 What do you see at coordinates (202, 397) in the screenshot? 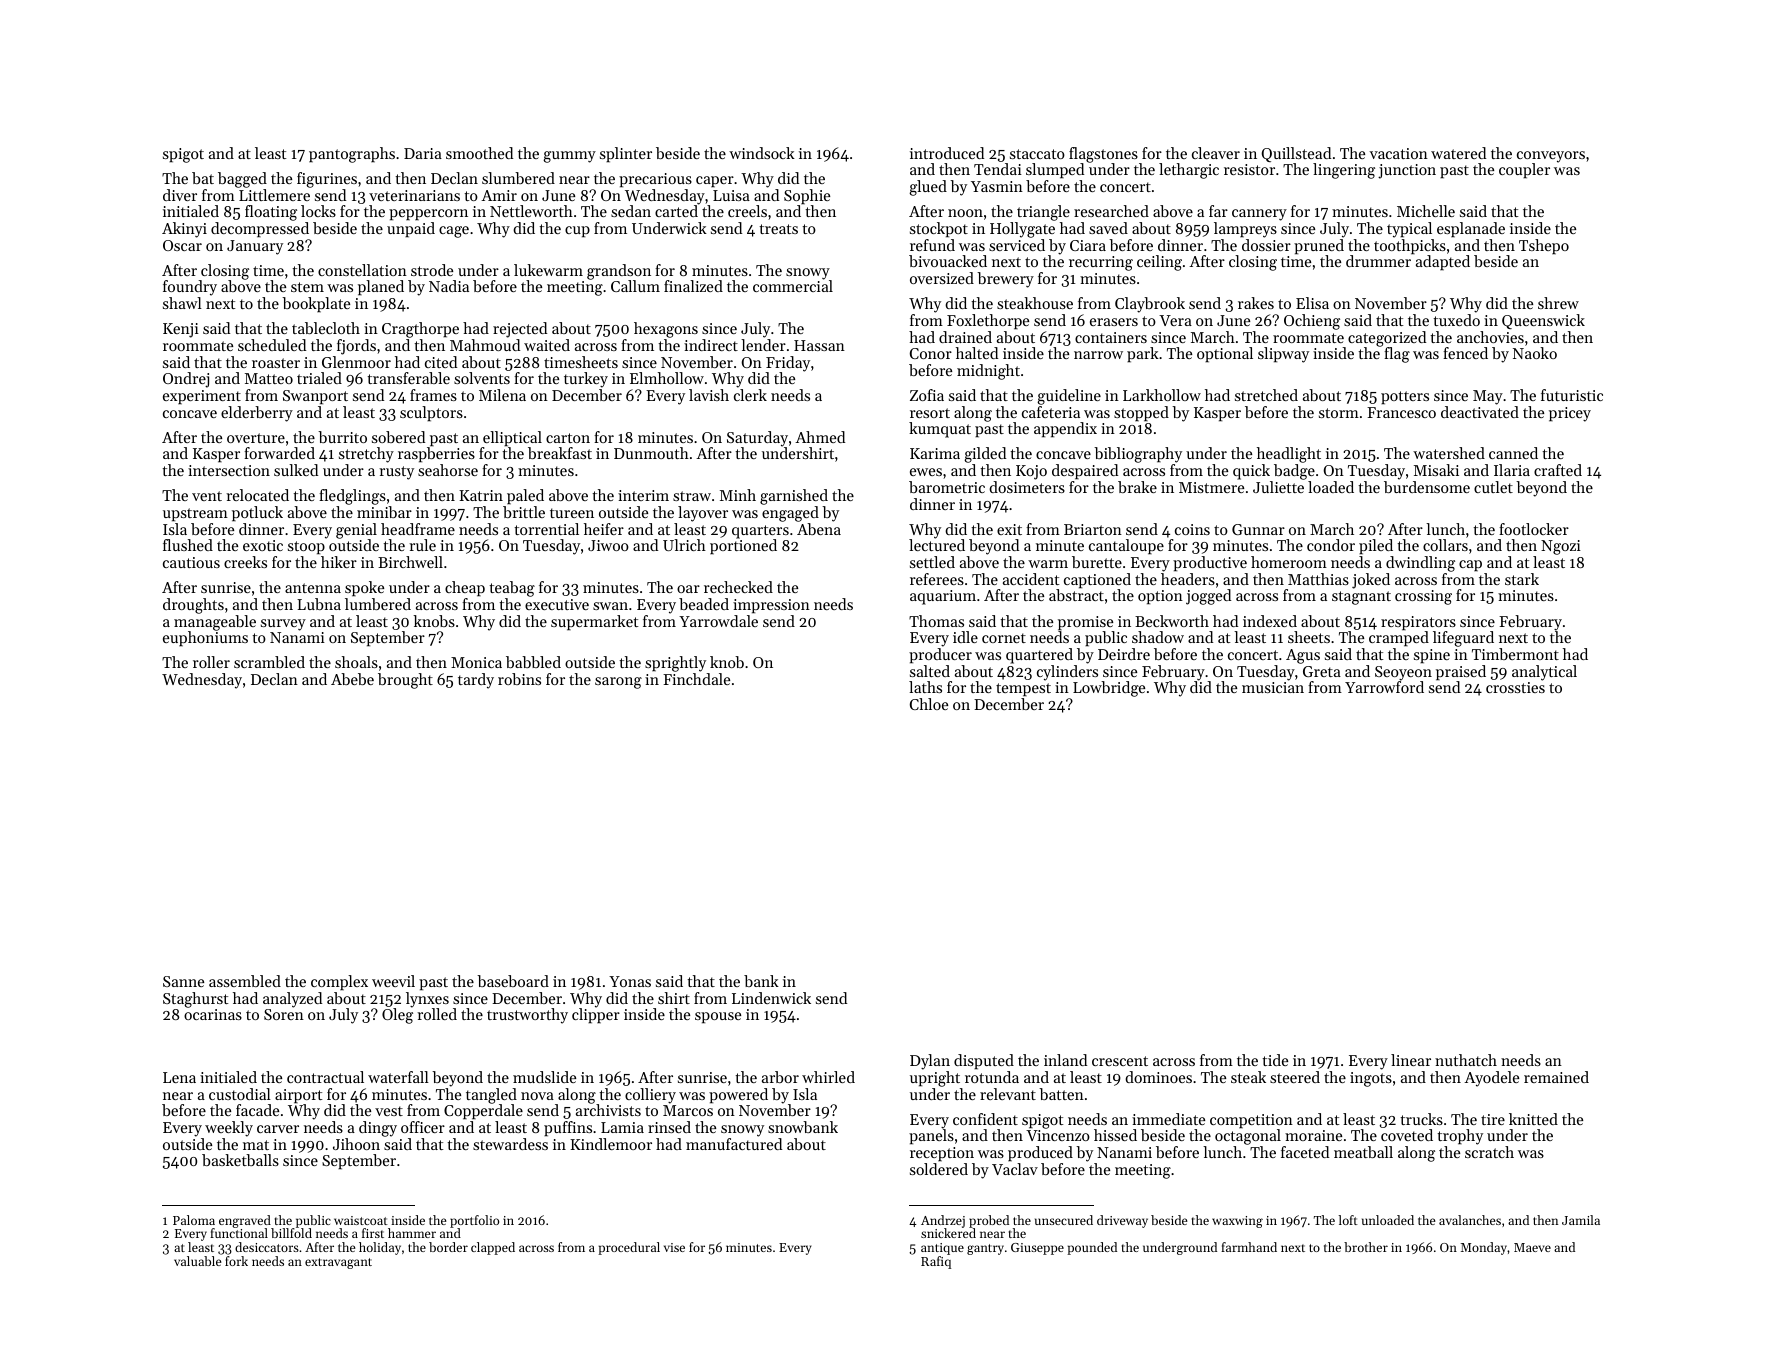
I see `experiment` at bounding box center [202, 397].
